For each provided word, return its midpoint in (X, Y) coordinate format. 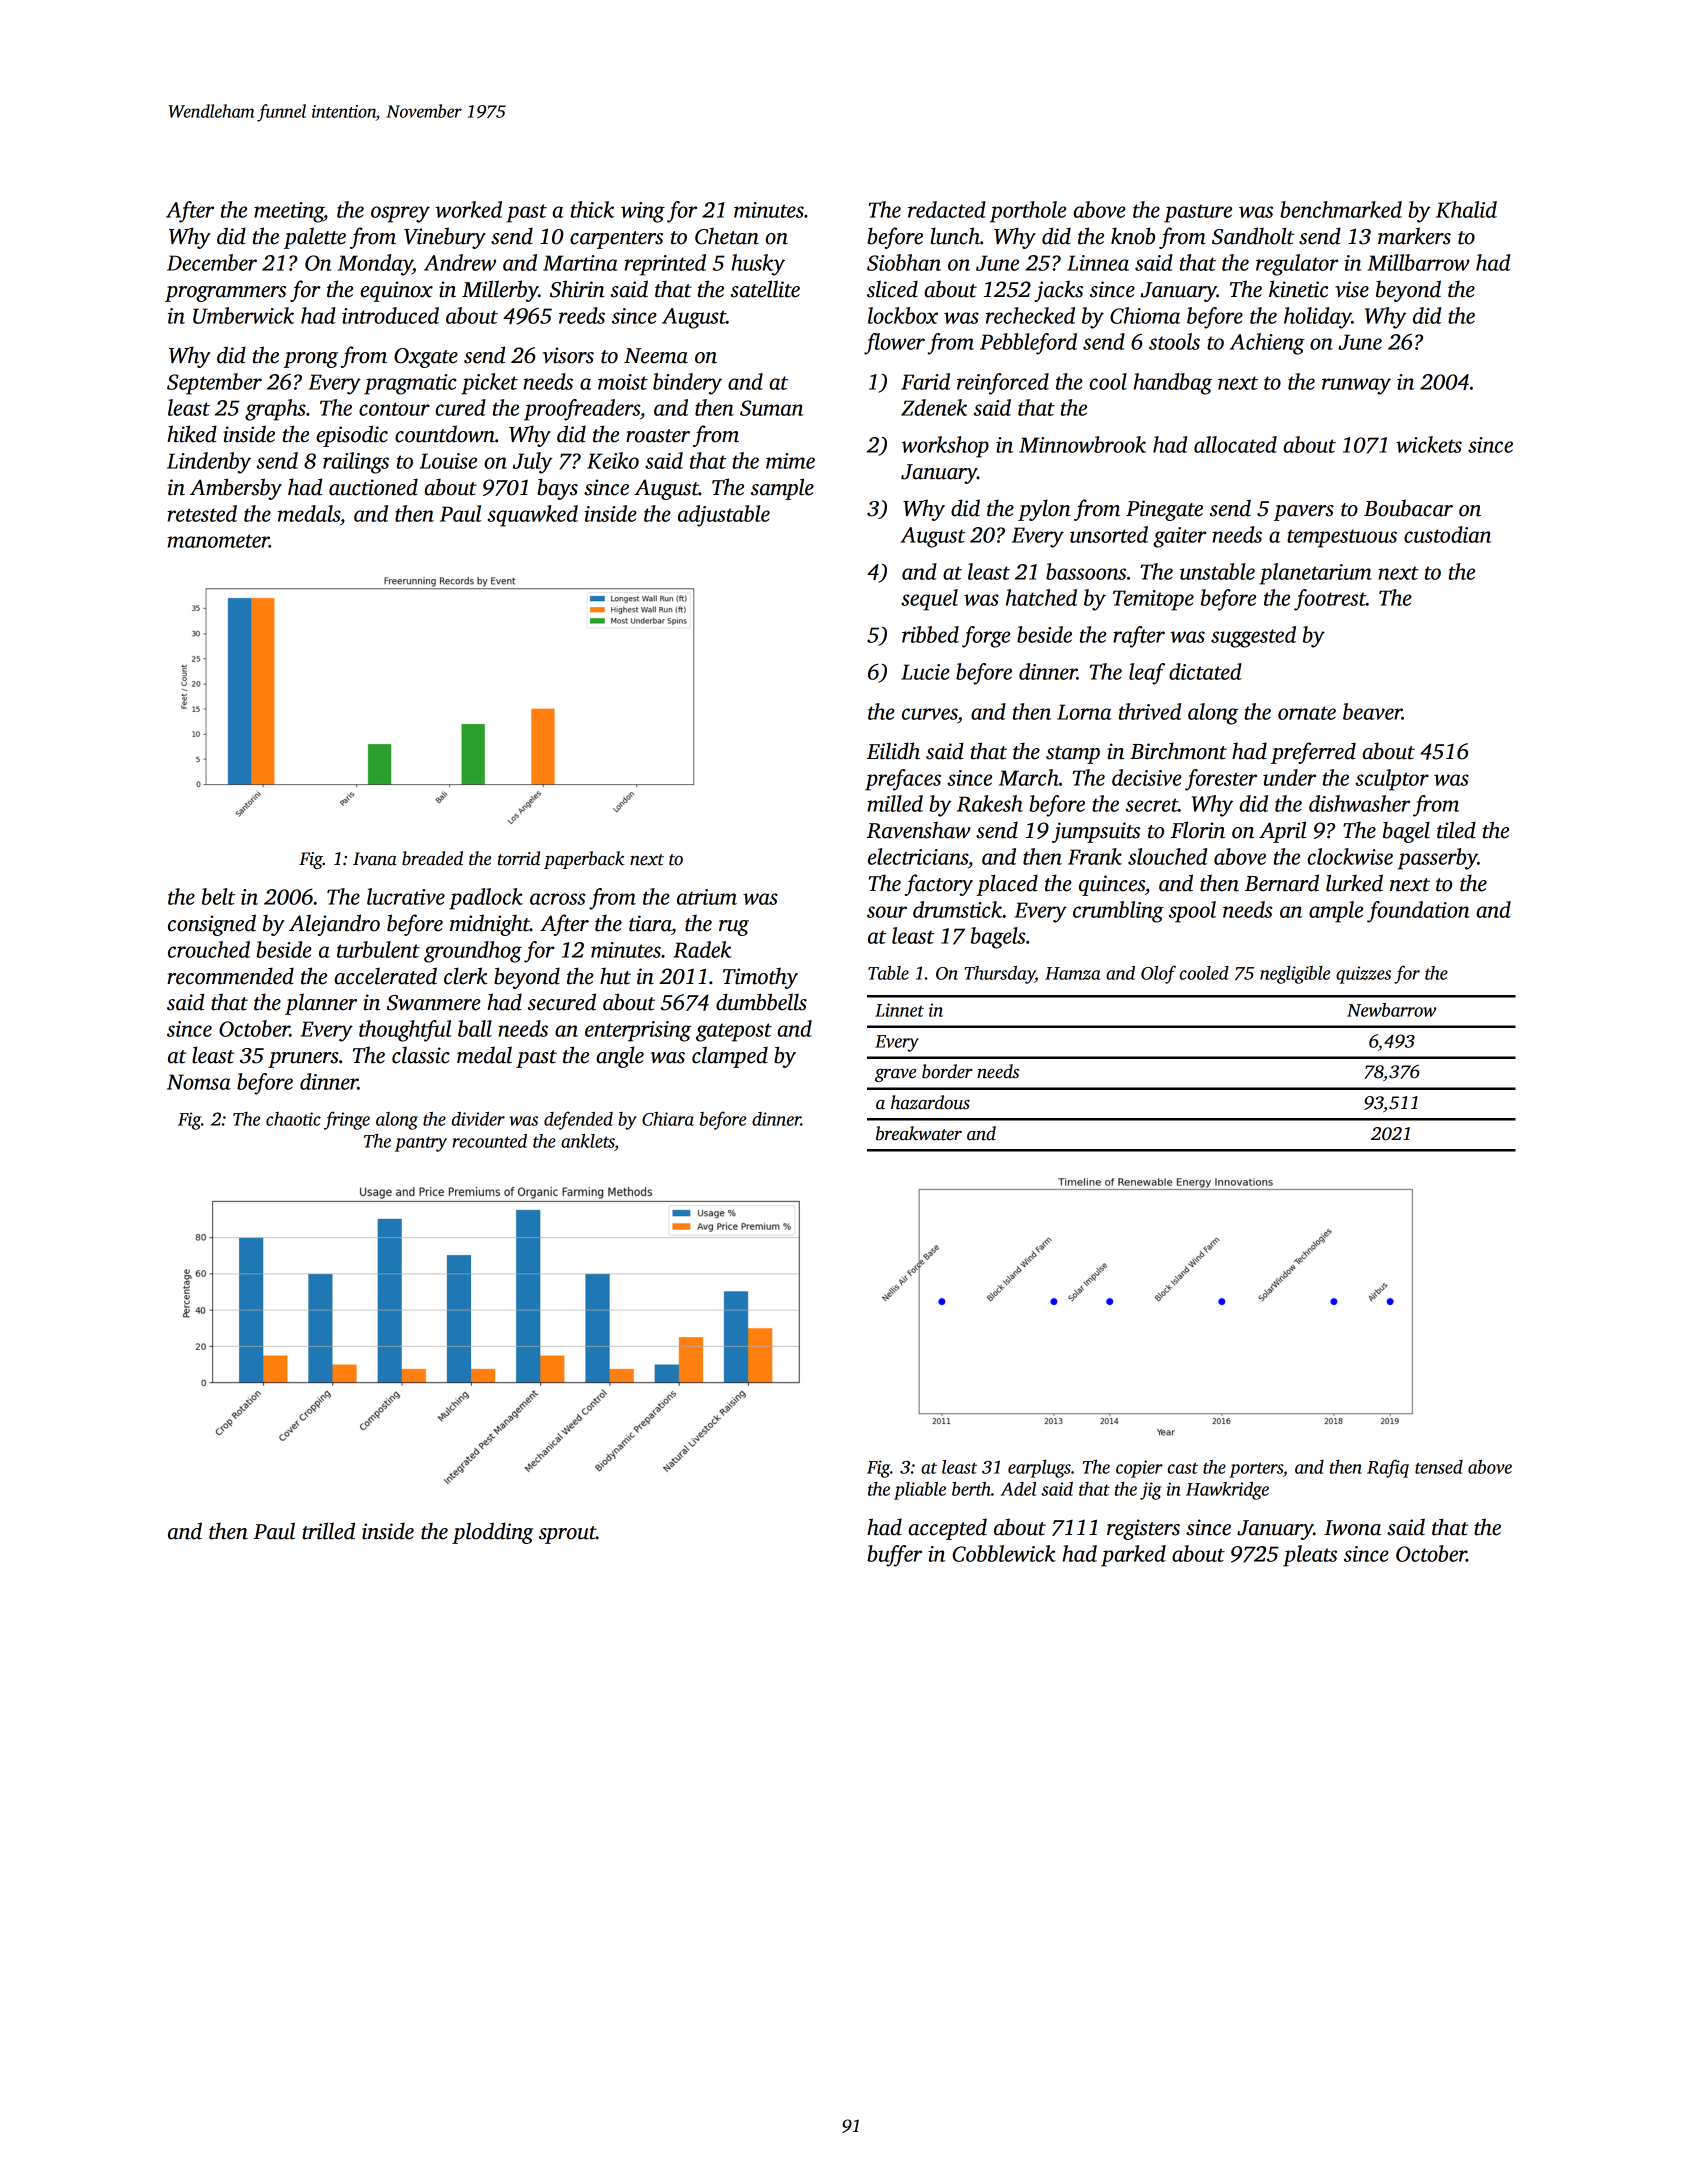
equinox (396, 291)
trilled (328, 1531)
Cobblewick (1004, 1553)
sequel (929, 600)
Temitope (1153, 600)
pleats (1310, 1556)
